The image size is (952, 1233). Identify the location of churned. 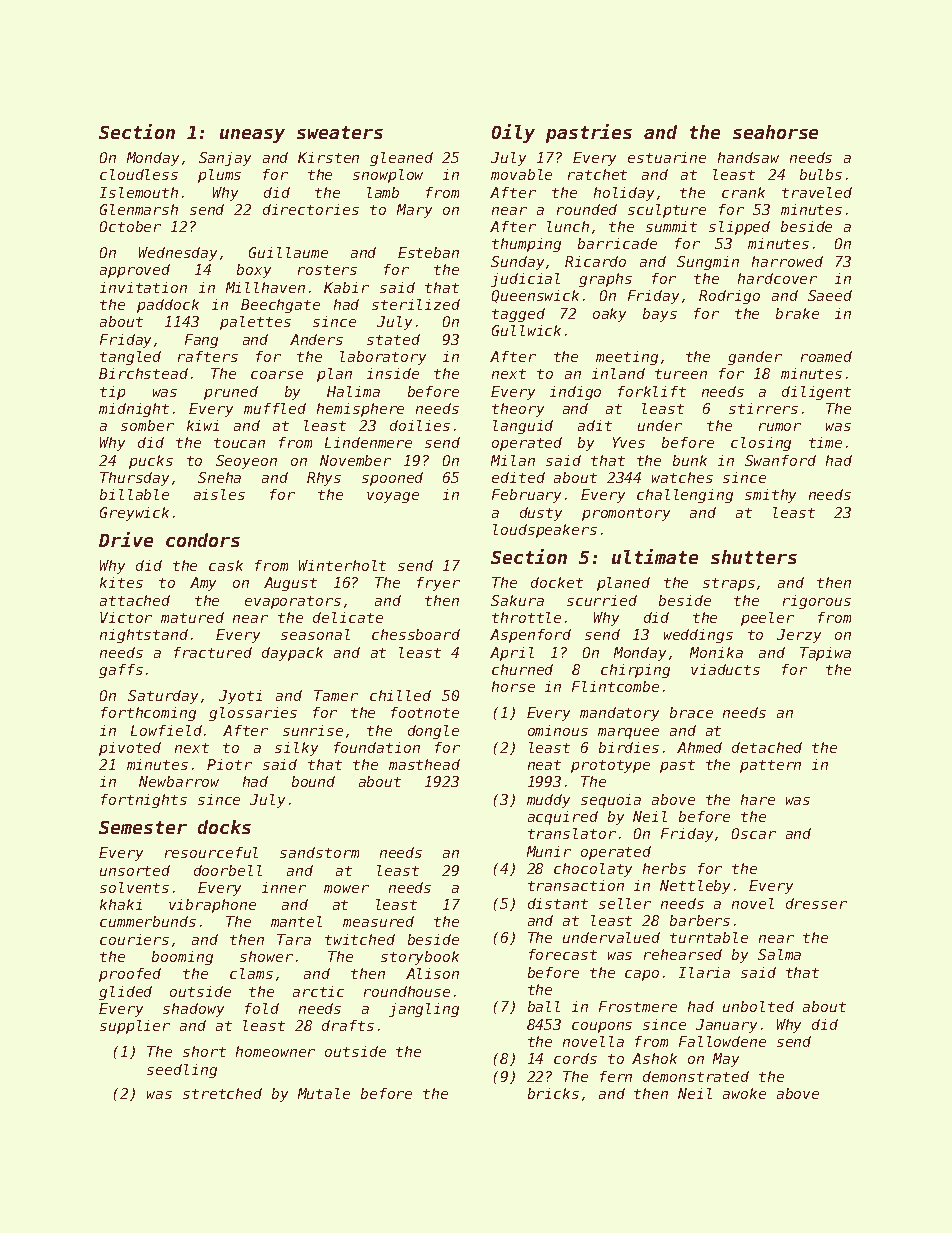
(522, 669).
